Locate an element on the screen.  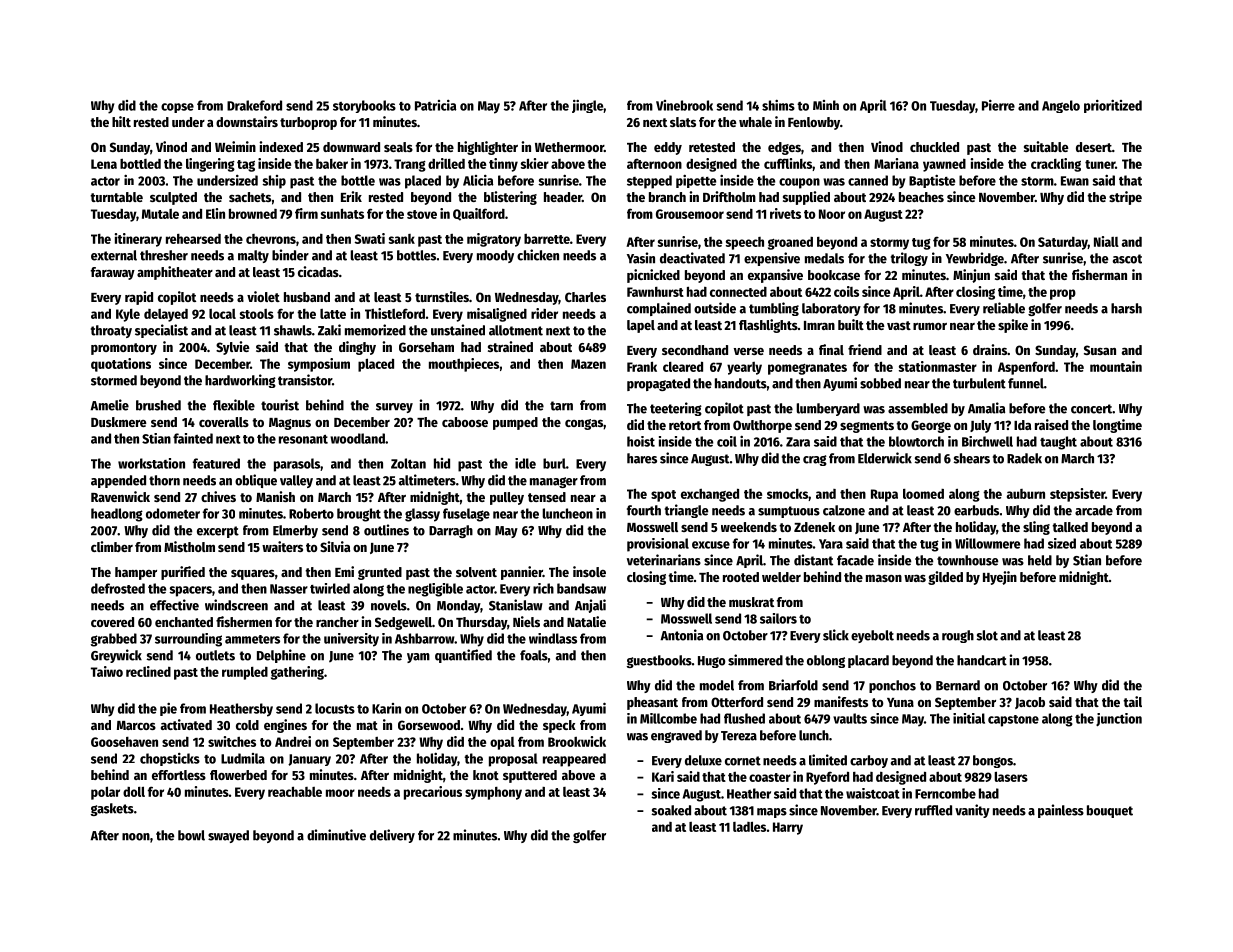
hilt is located at coordinates (121, 121).
